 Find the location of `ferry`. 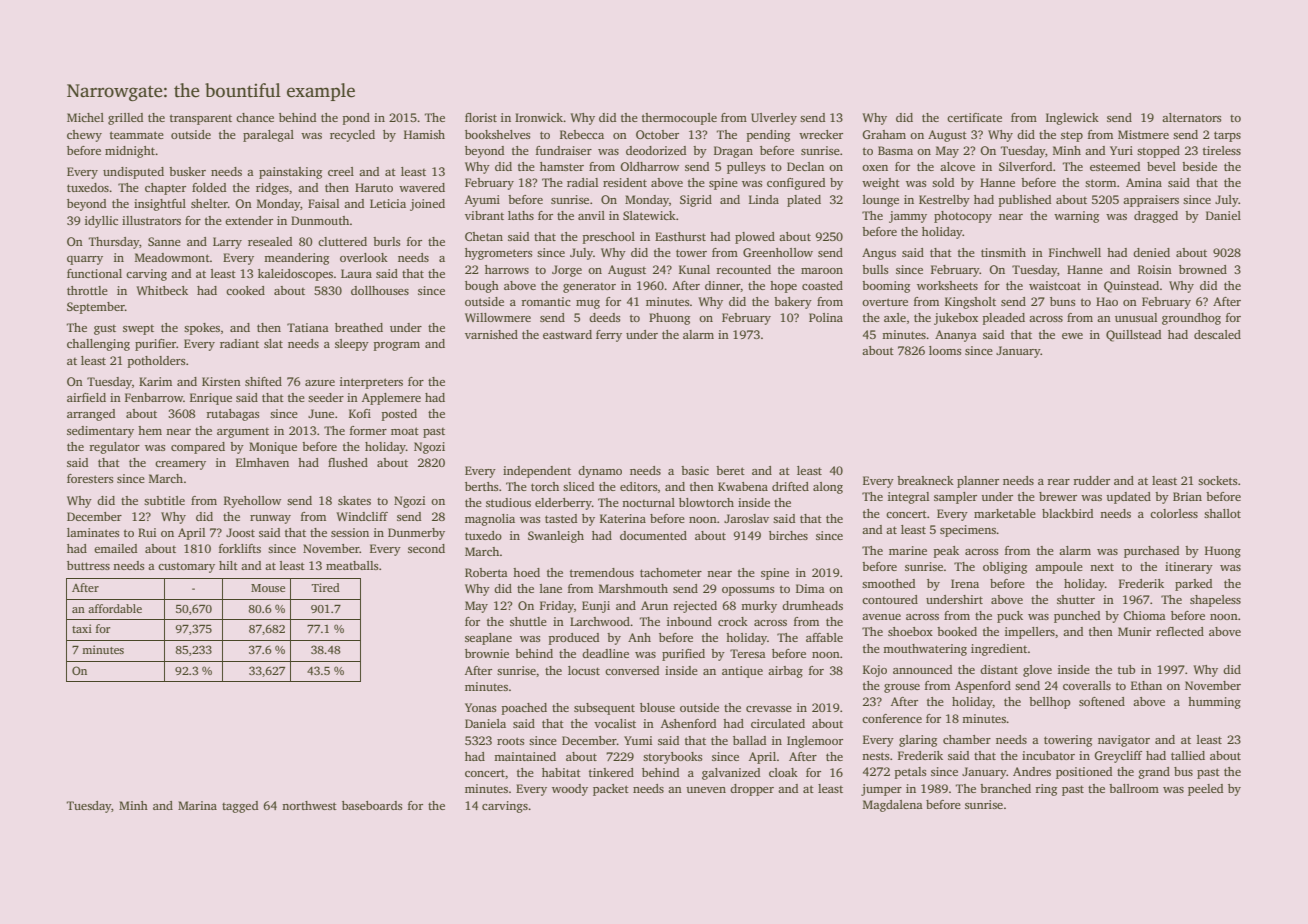

ferry is located at coordinates (609, 336).
